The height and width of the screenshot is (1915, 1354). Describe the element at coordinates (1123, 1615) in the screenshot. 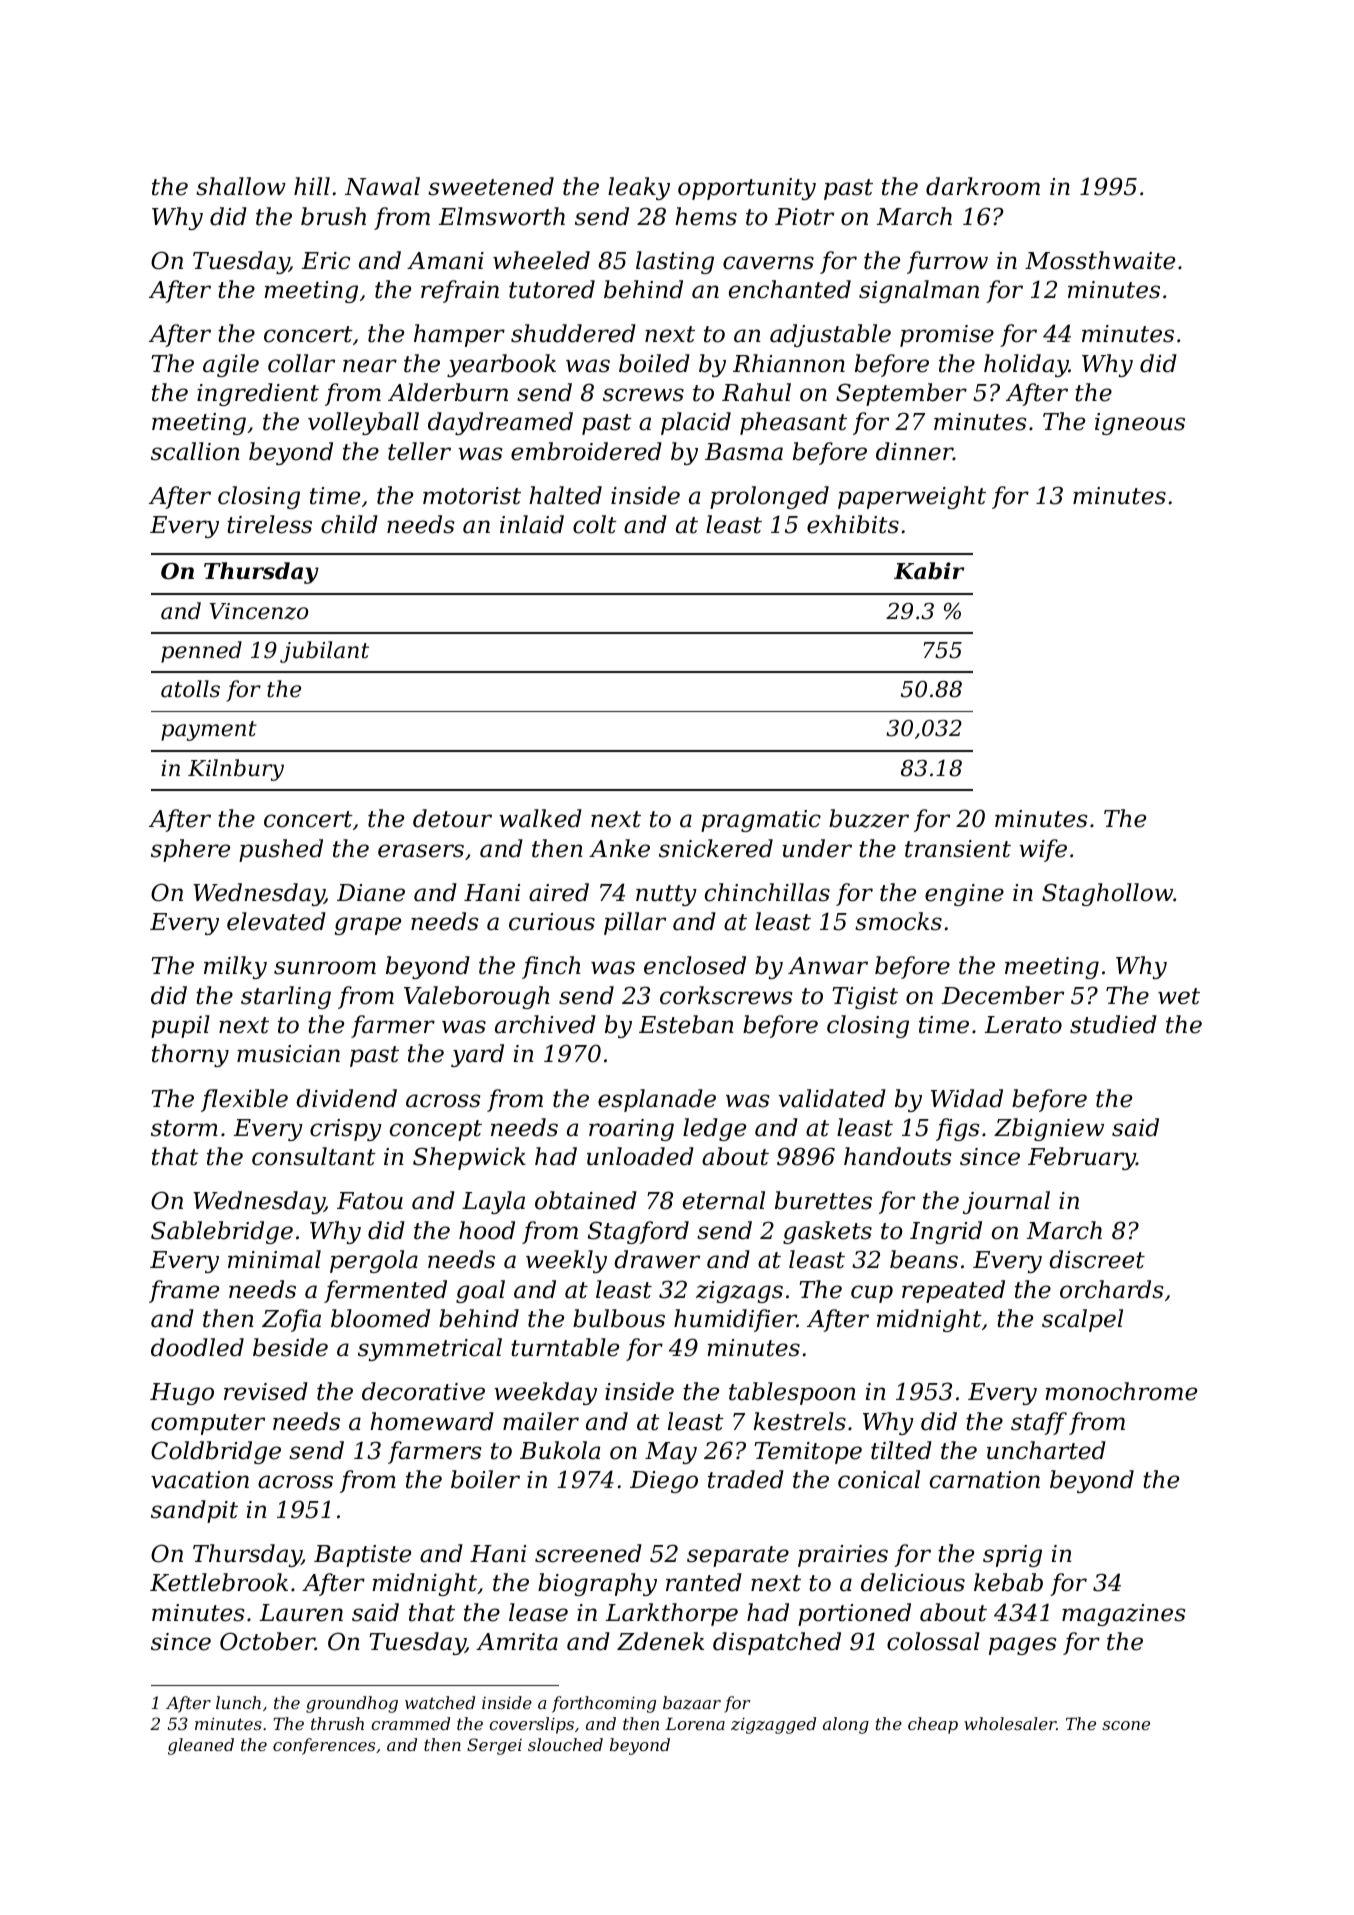

I see `magazines` at that location.
